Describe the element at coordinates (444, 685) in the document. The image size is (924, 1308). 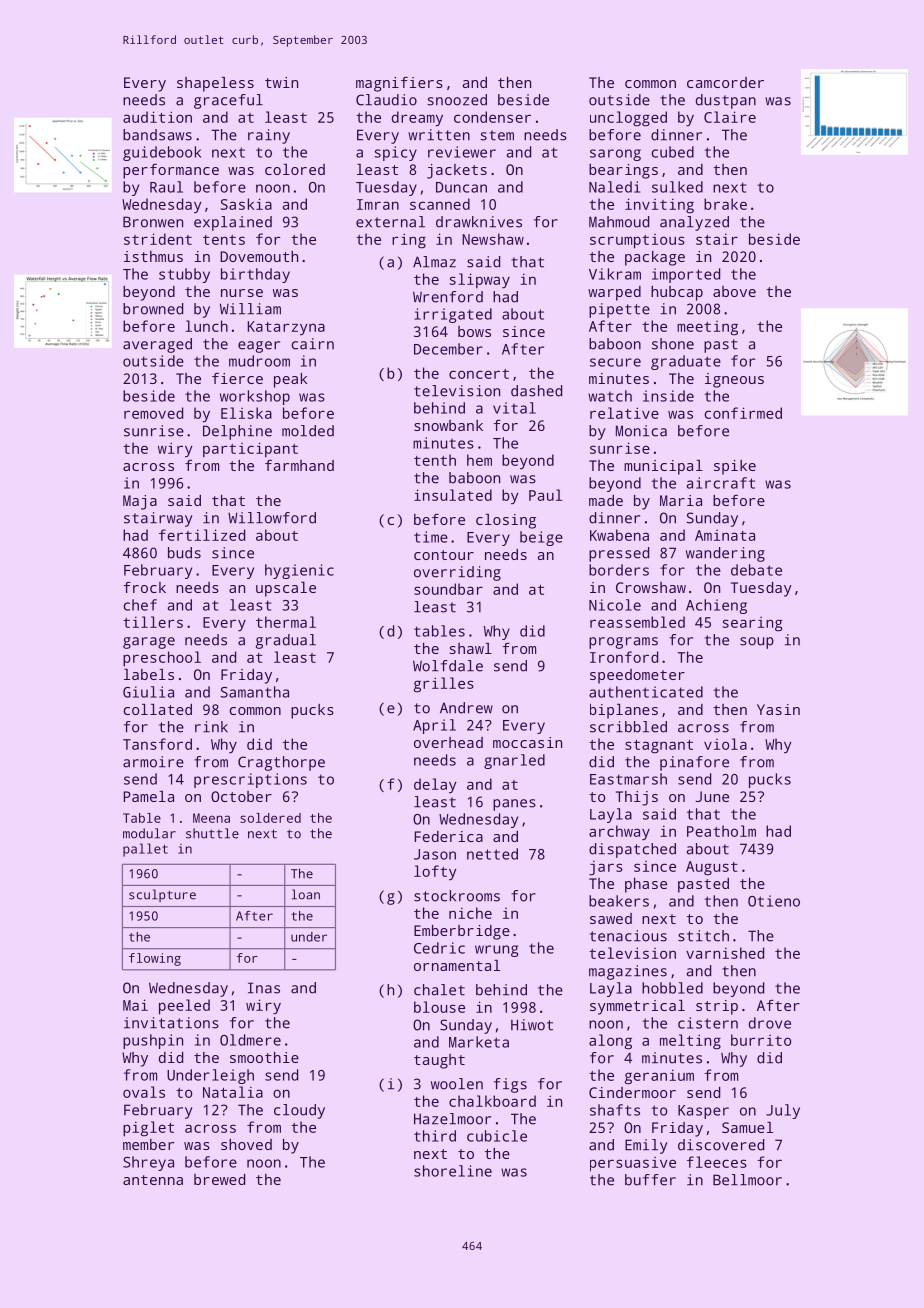
I see `grilles` at that location.
